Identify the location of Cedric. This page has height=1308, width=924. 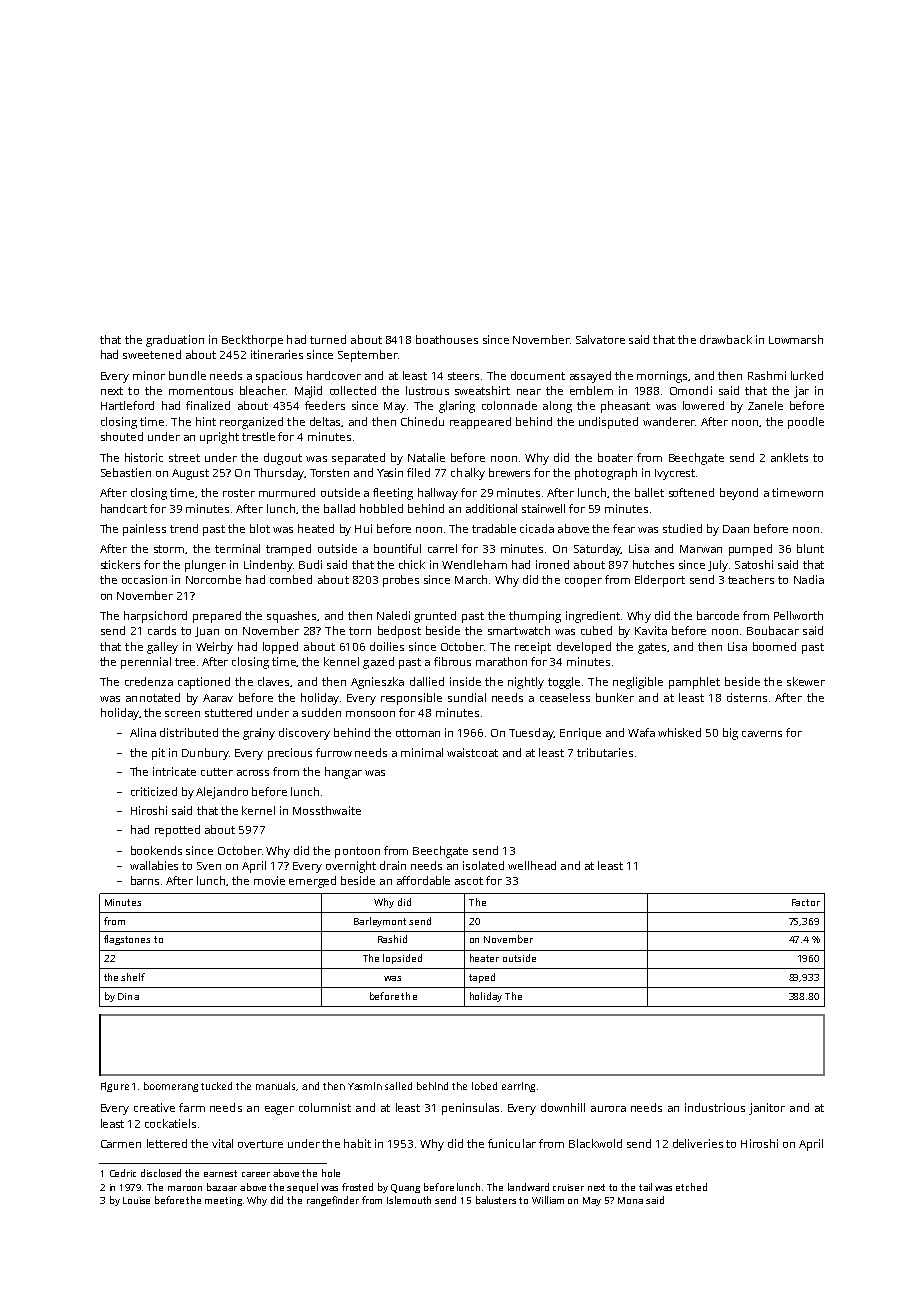
(123, 1173).
